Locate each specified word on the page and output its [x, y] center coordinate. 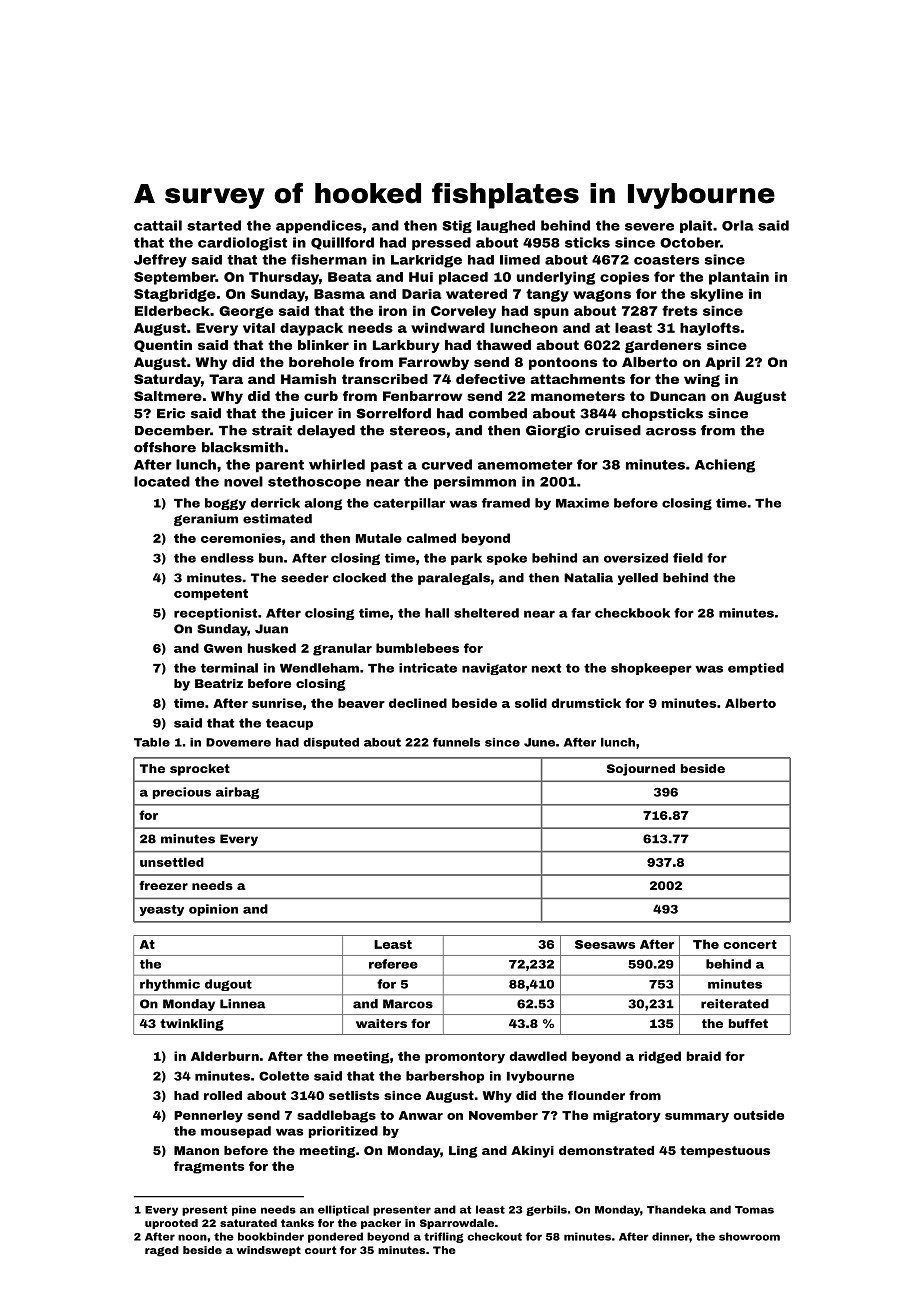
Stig [457, 226]
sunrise [277, 703]
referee [393, 964]
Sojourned [641, 770]
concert [750, 944]
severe [649, 227]
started [214, 225]
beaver [361, 703]
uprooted [171, 1224]
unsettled [172, 862]
